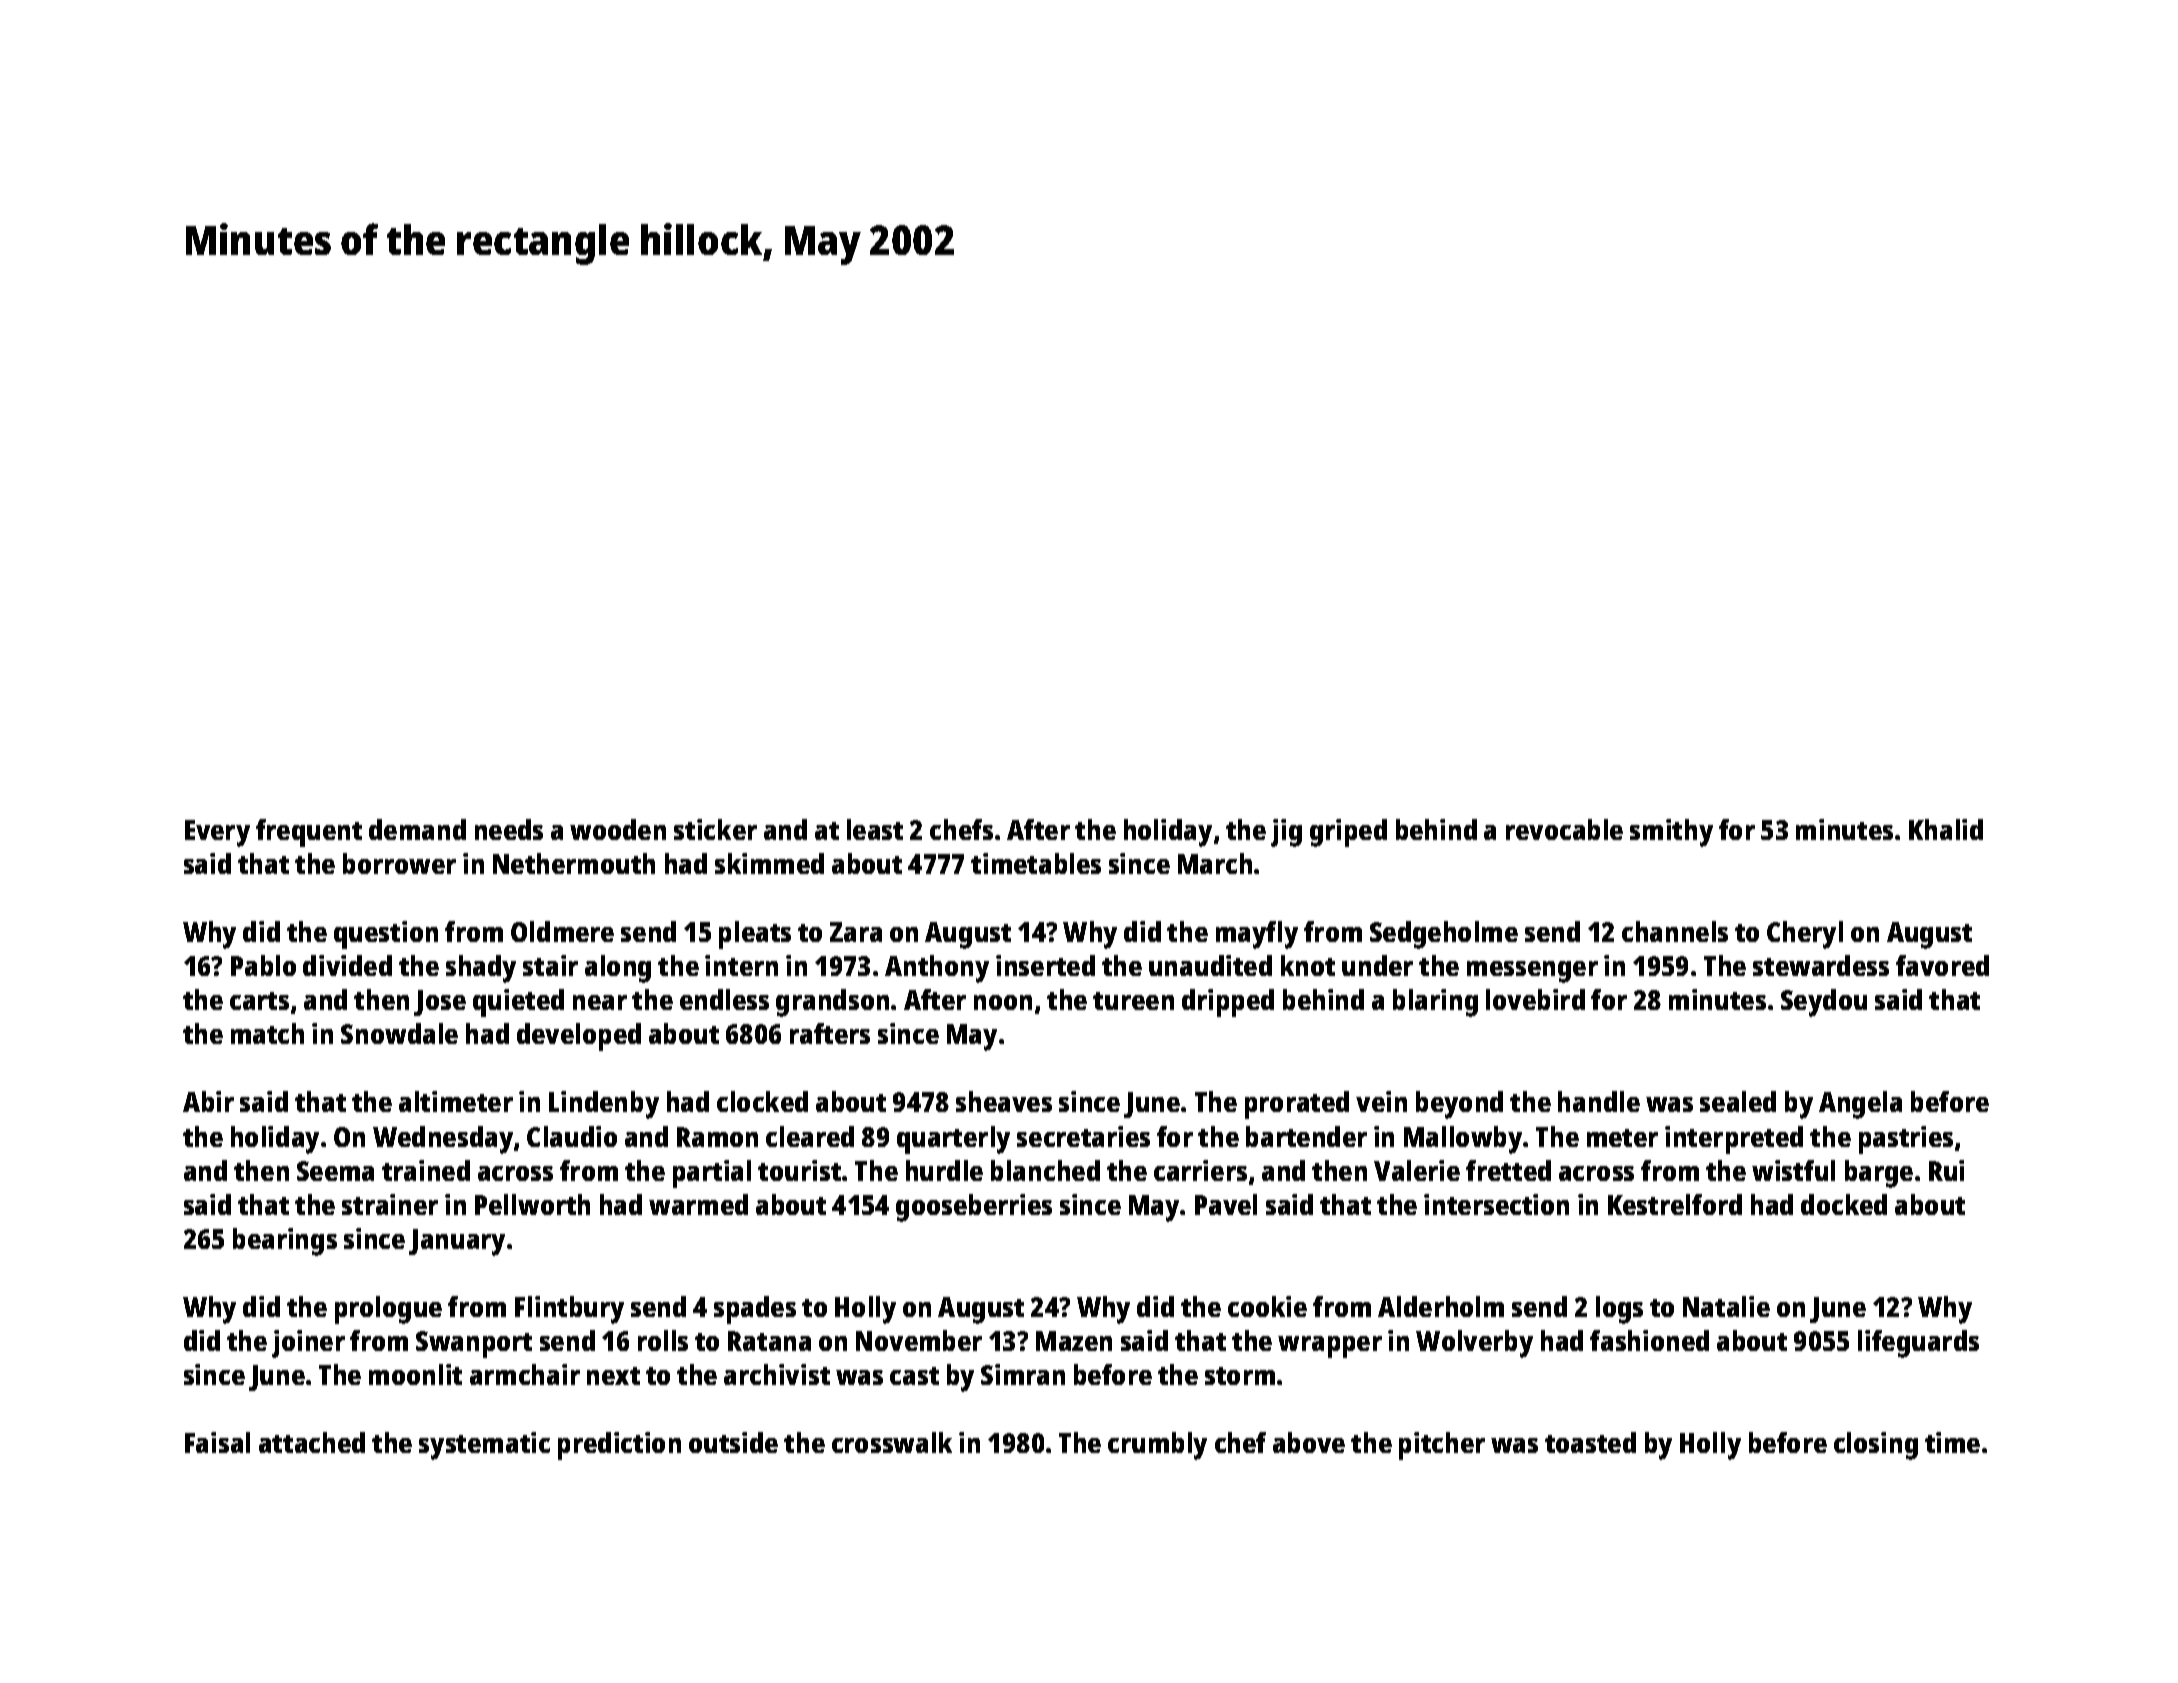  I want to click on Ratana, so click(769, 1341).
